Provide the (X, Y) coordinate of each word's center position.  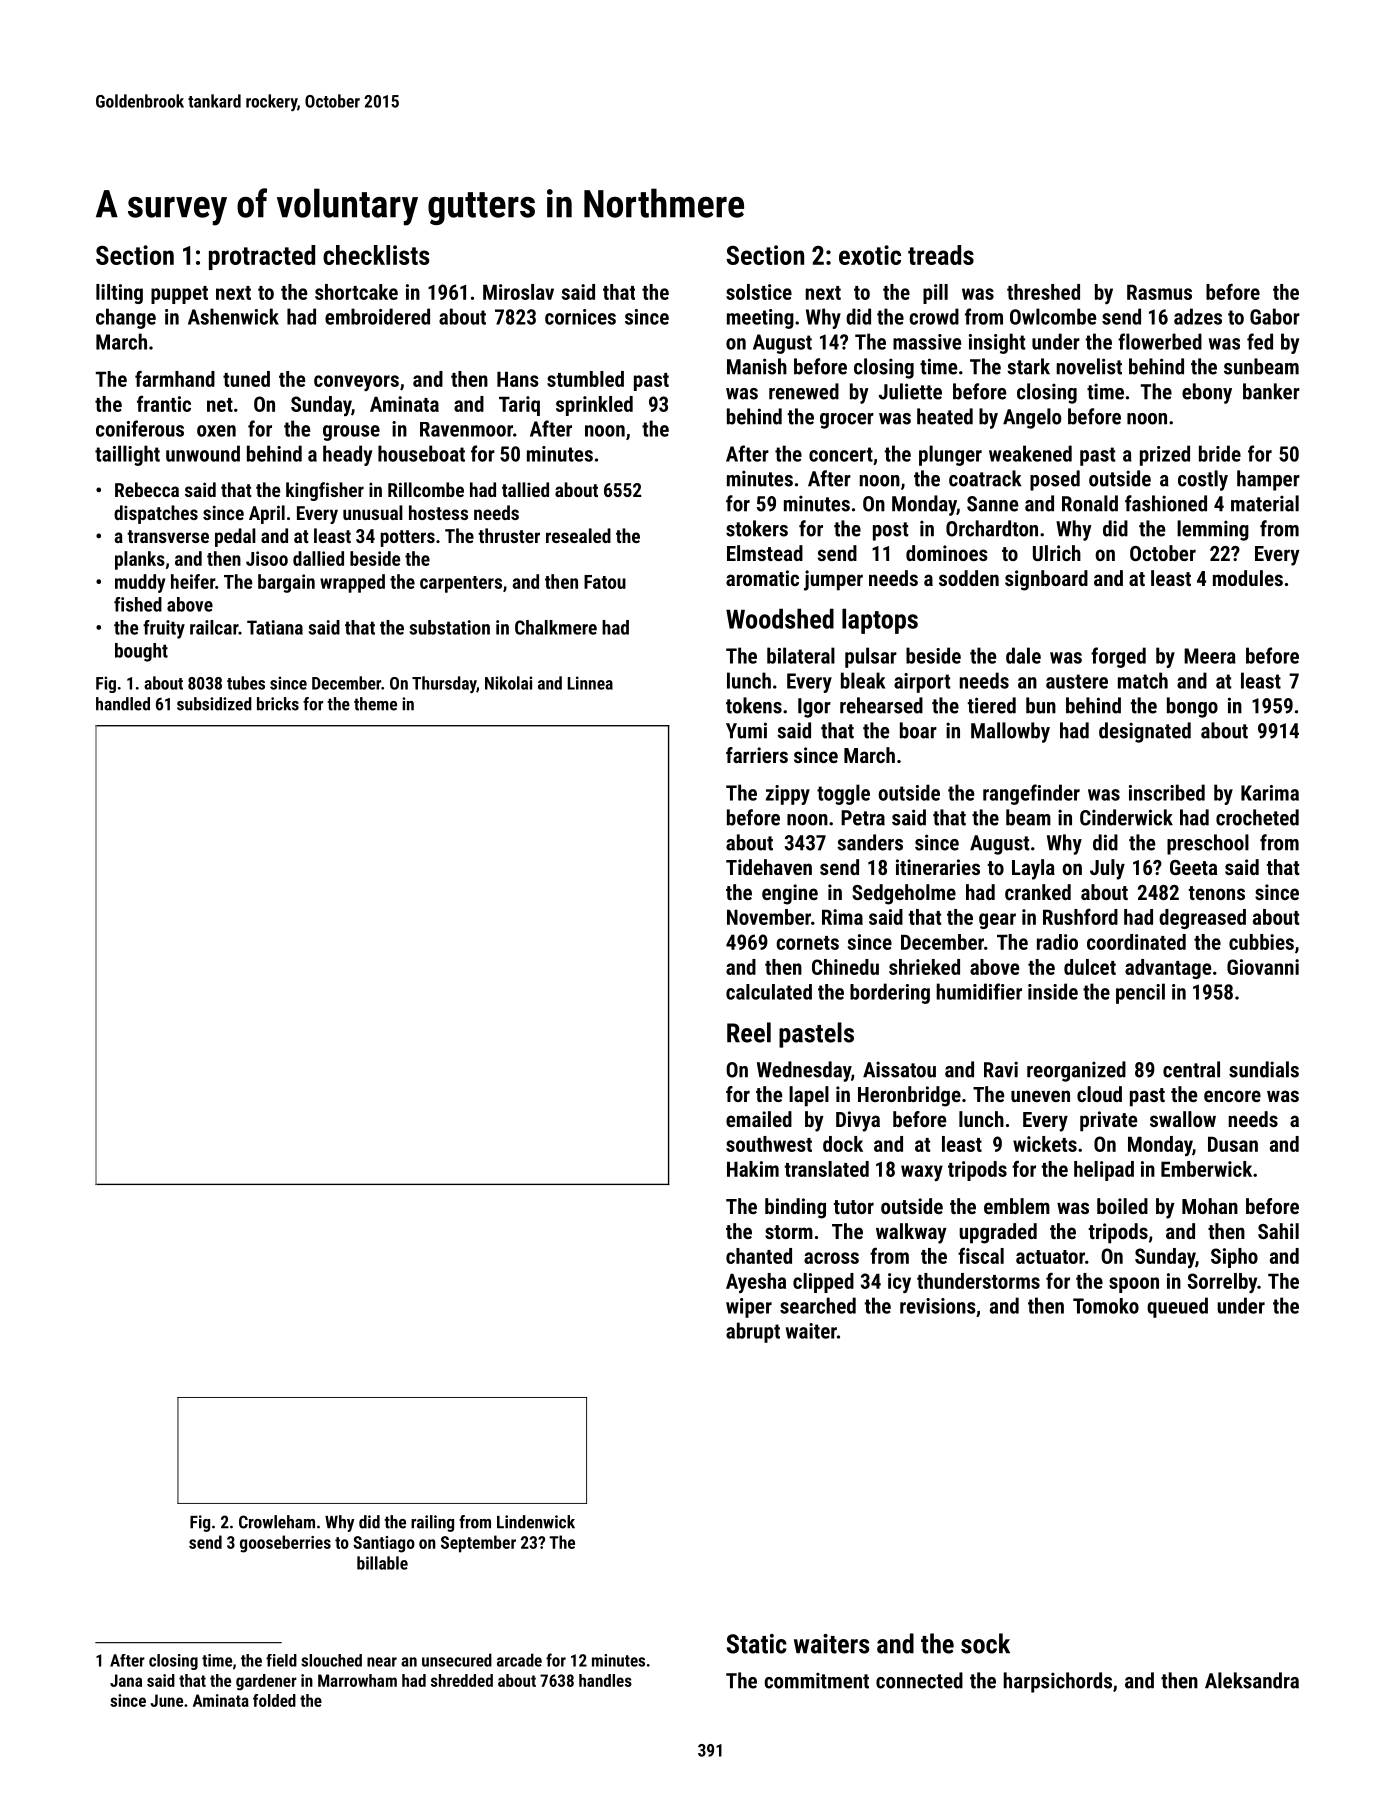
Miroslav (518, 292)
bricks (278, 704)
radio (1057, 942)
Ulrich (1057, 553)
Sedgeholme (904, 894)
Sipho (1234, 1258)
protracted (262, 257)
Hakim (753, 1169)
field (281, 1660)
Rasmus (1159, 292)
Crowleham (277, 1522)
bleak (863, 680)
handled (123, 704)
